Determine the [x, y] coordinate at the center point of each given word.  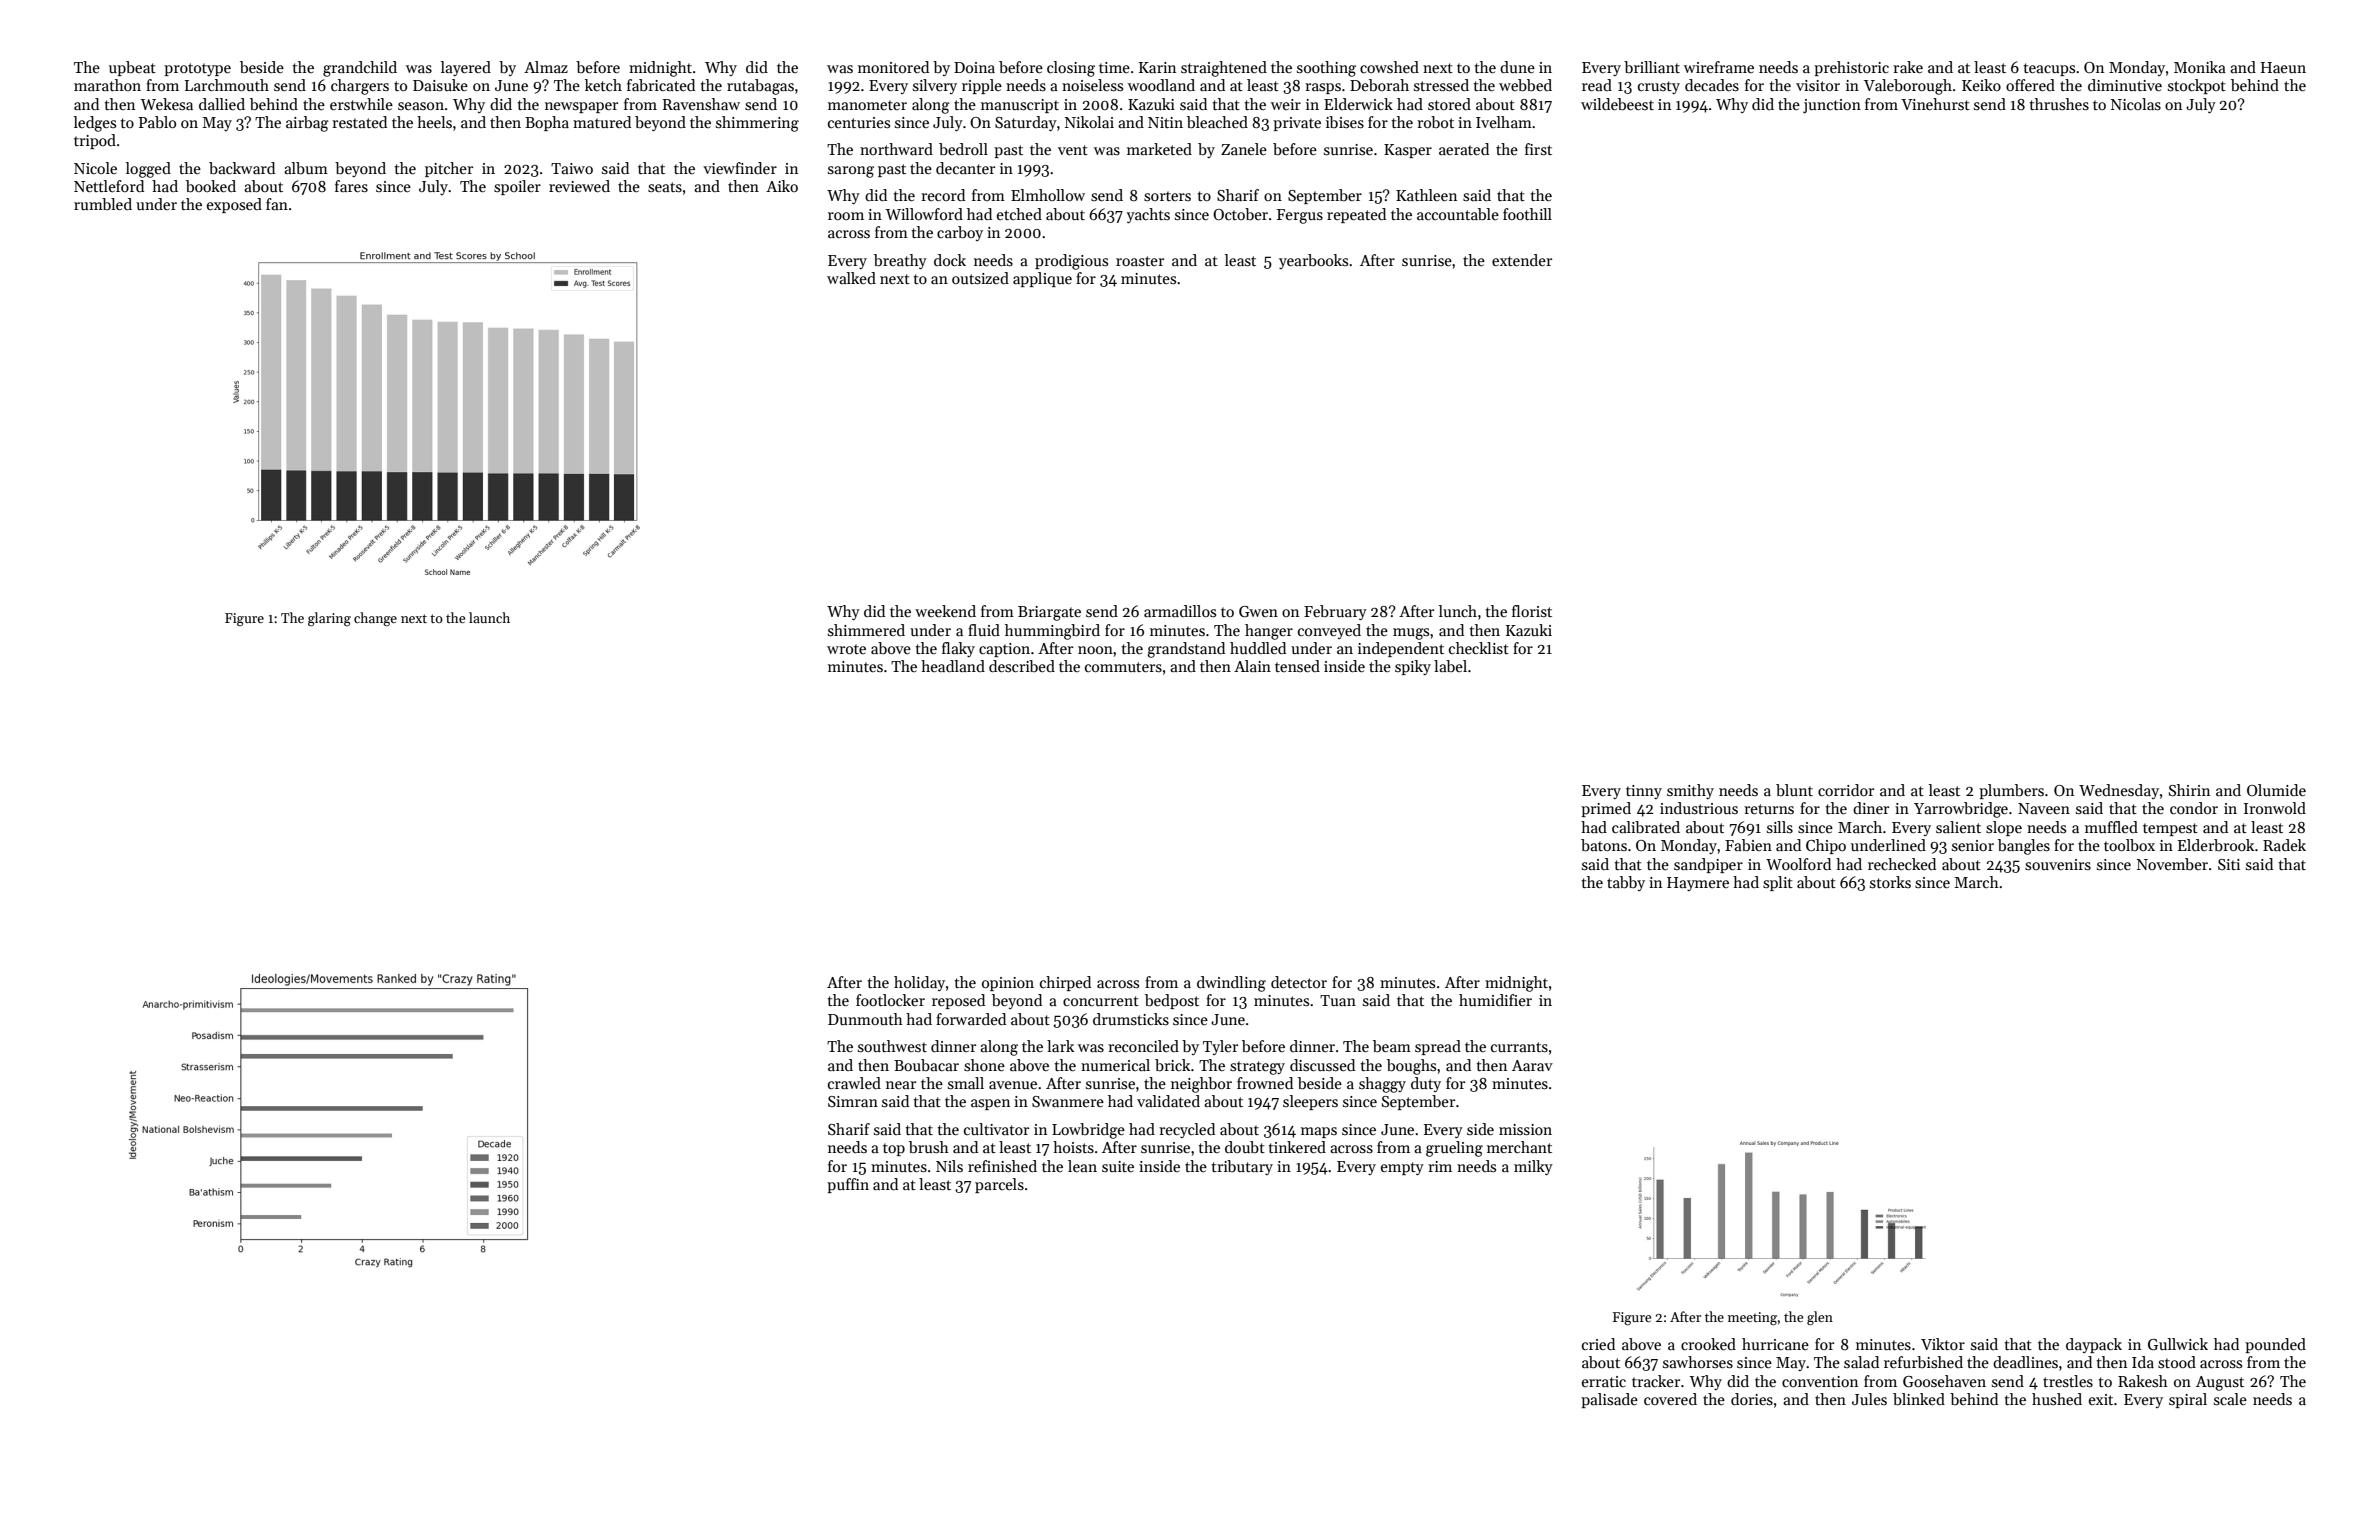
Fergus [1300, 216]
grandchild [360, 69]
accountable [1458, 214]
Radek [2284, 845]
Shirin [2189, 790]
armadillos [1180, 611]
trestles [2068, 1381]
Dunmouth [865, 1019]
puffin [848, 1185]
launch [489, 617]
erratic [1604, 1381]
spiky [1413, 667]
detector [1299, 982]
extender [1522, 260]
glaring [329, 619]
